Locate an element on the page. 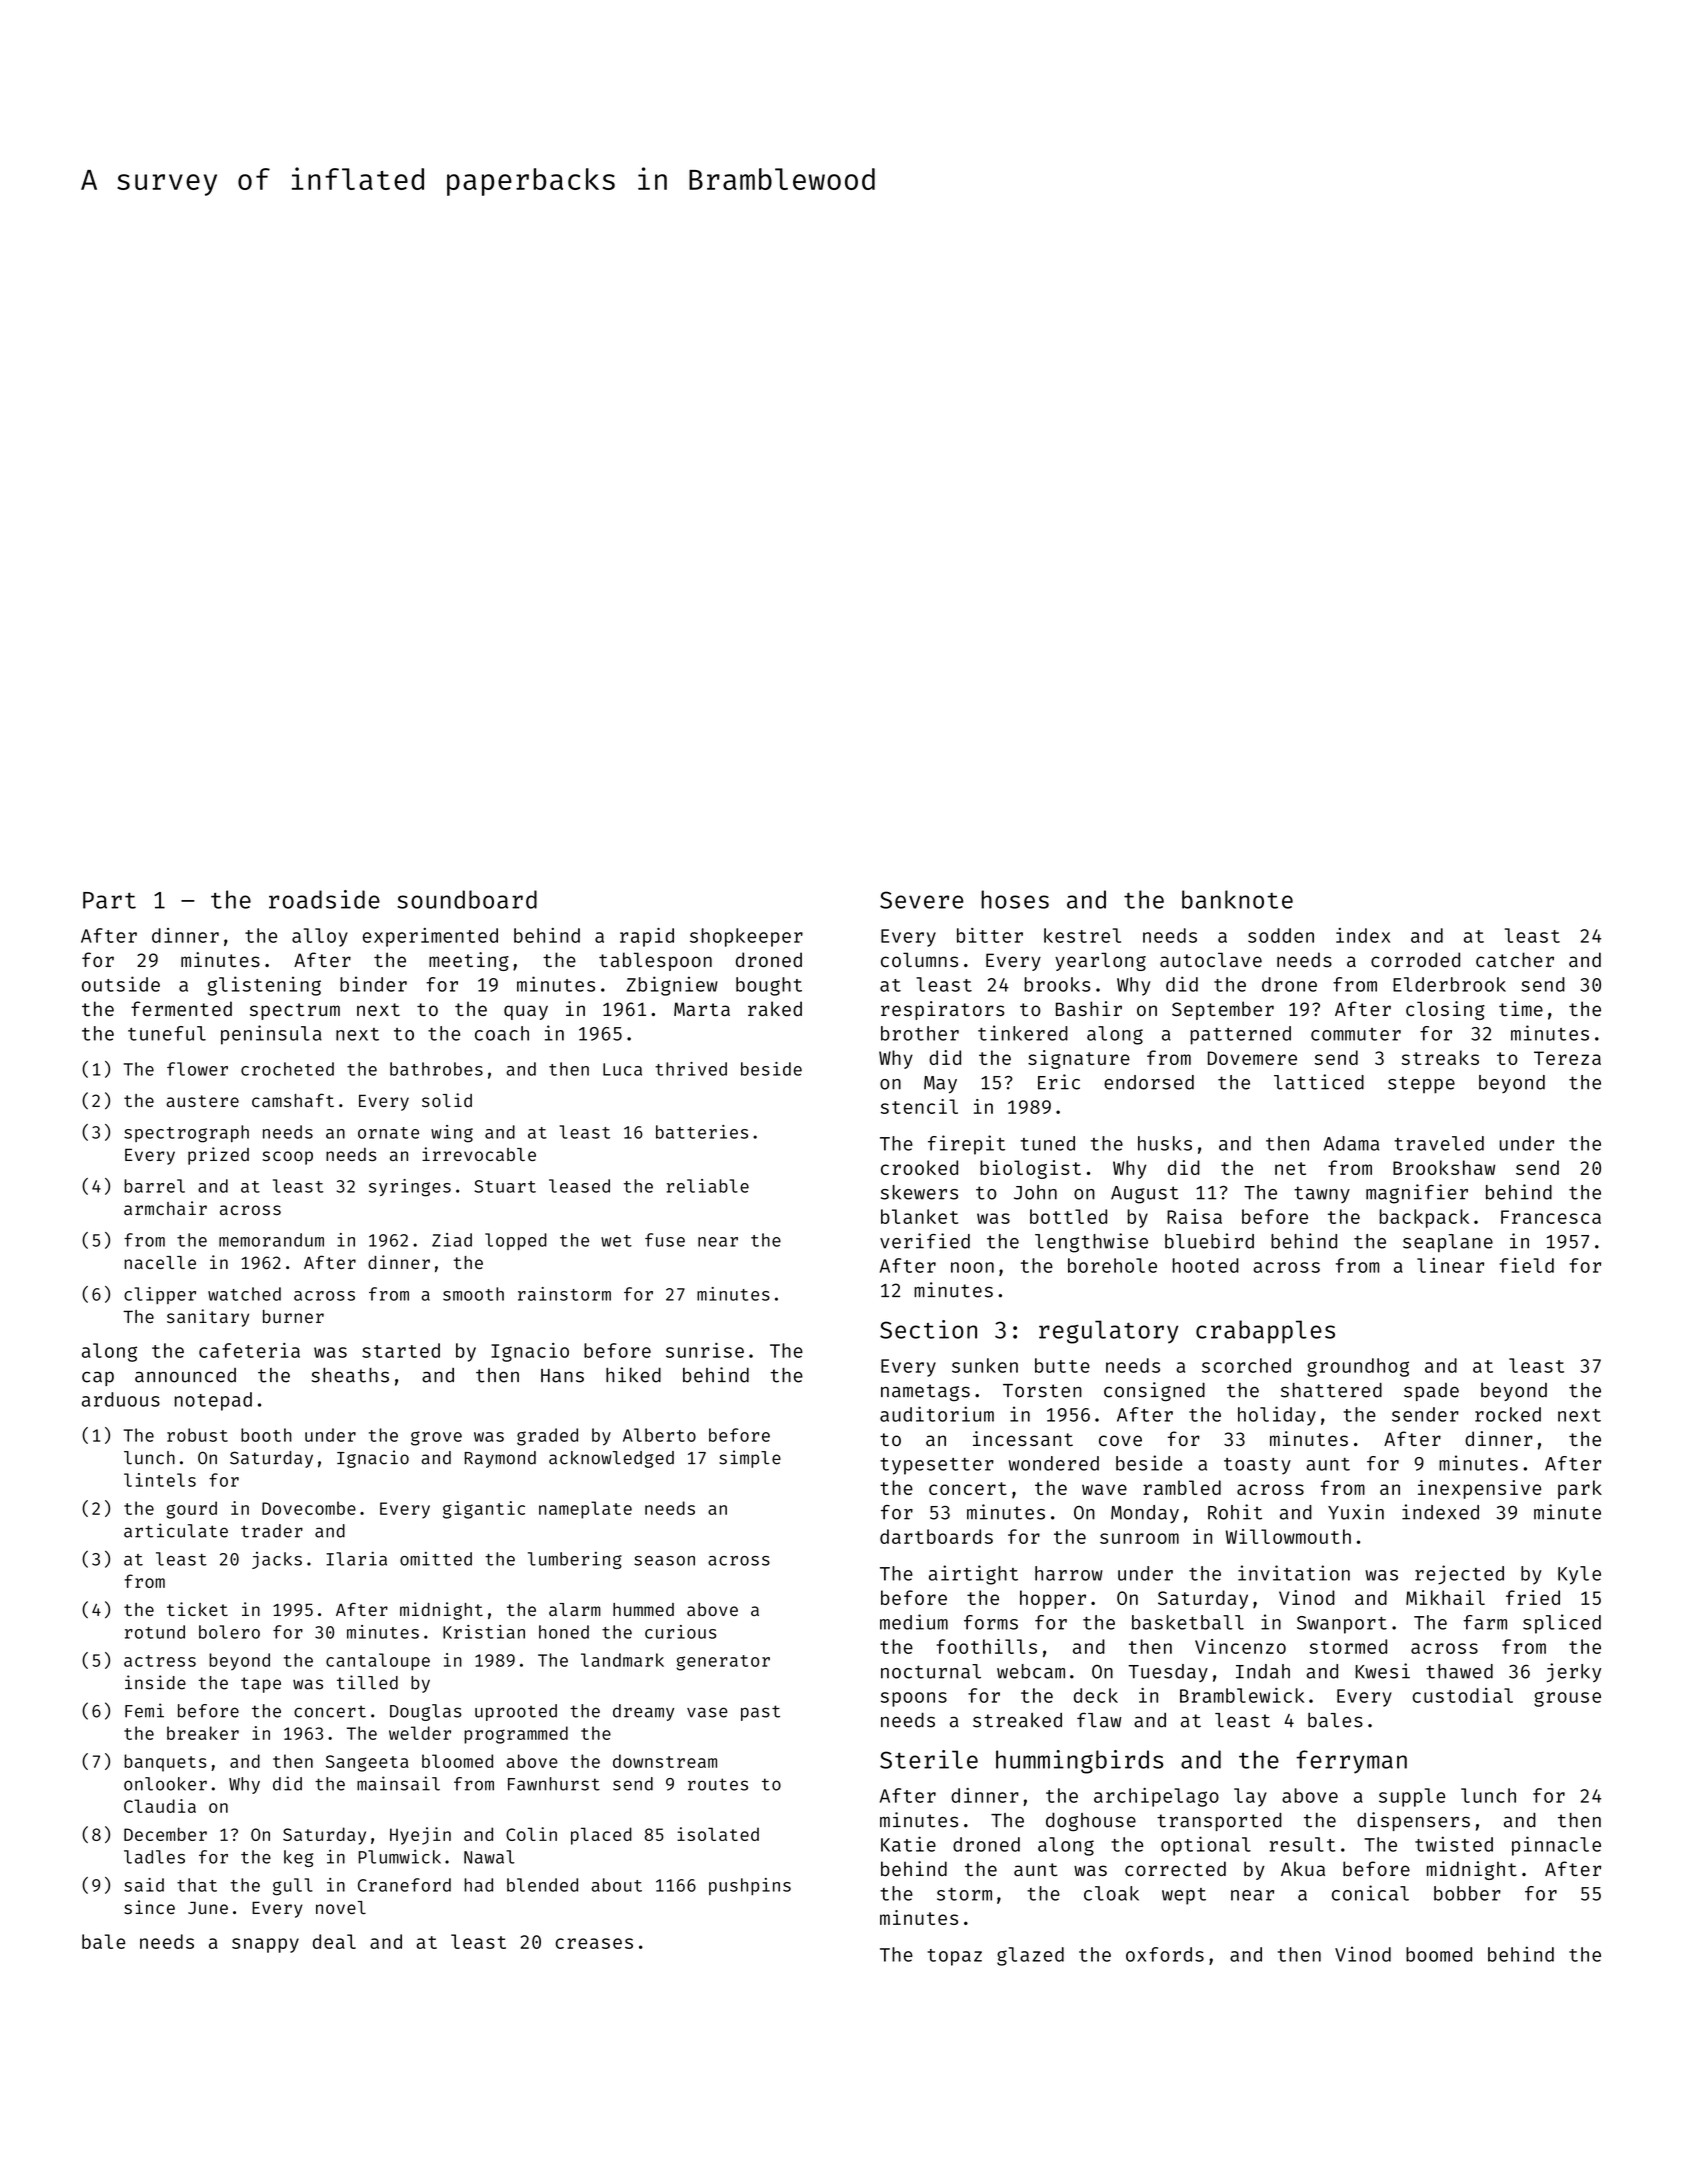 The height and width of the page is (2178, 1683). Claudia is located at coordinates (160, 1806).
